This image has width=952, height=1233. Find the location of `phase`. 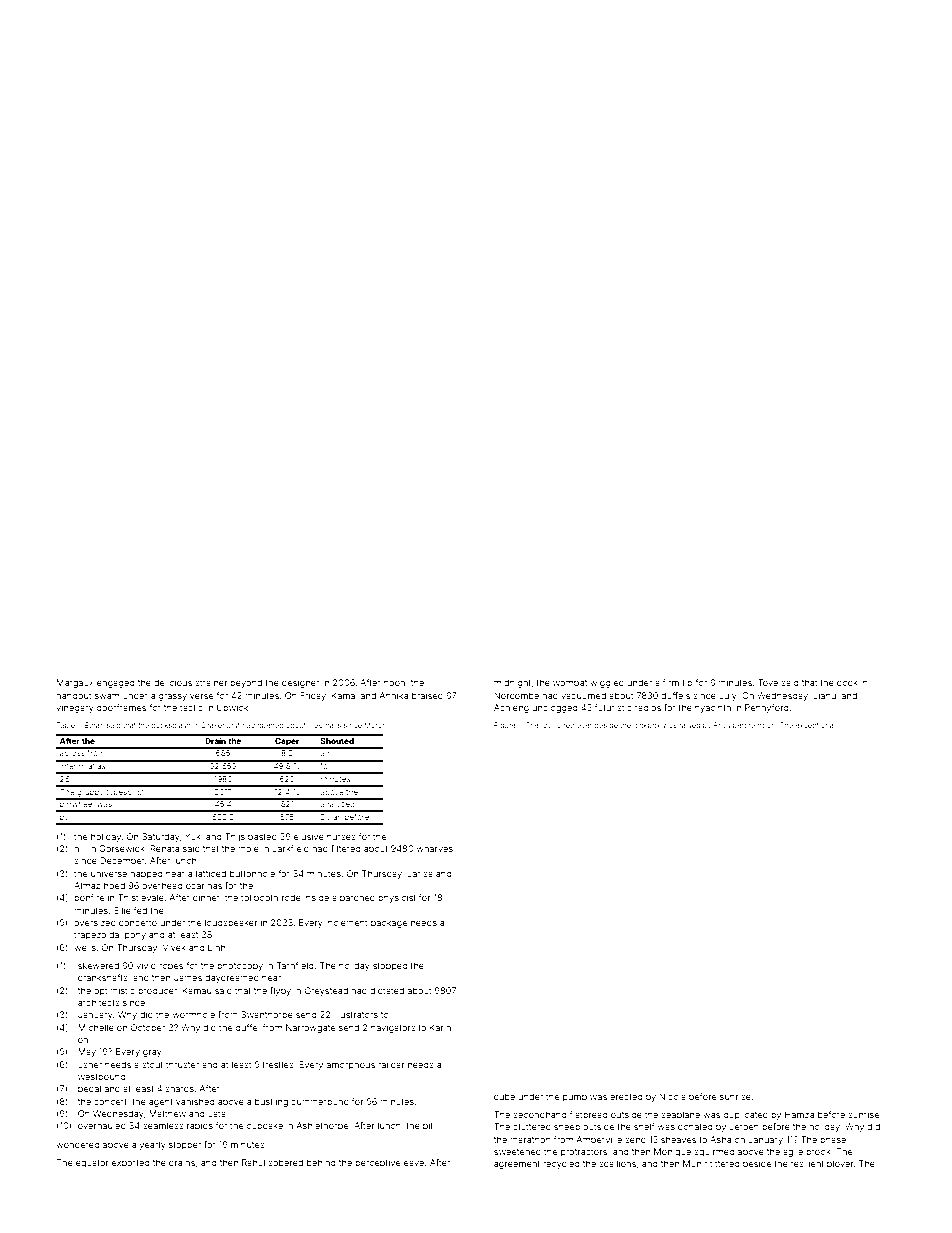

phase is located at coordinates (833, 1140).
